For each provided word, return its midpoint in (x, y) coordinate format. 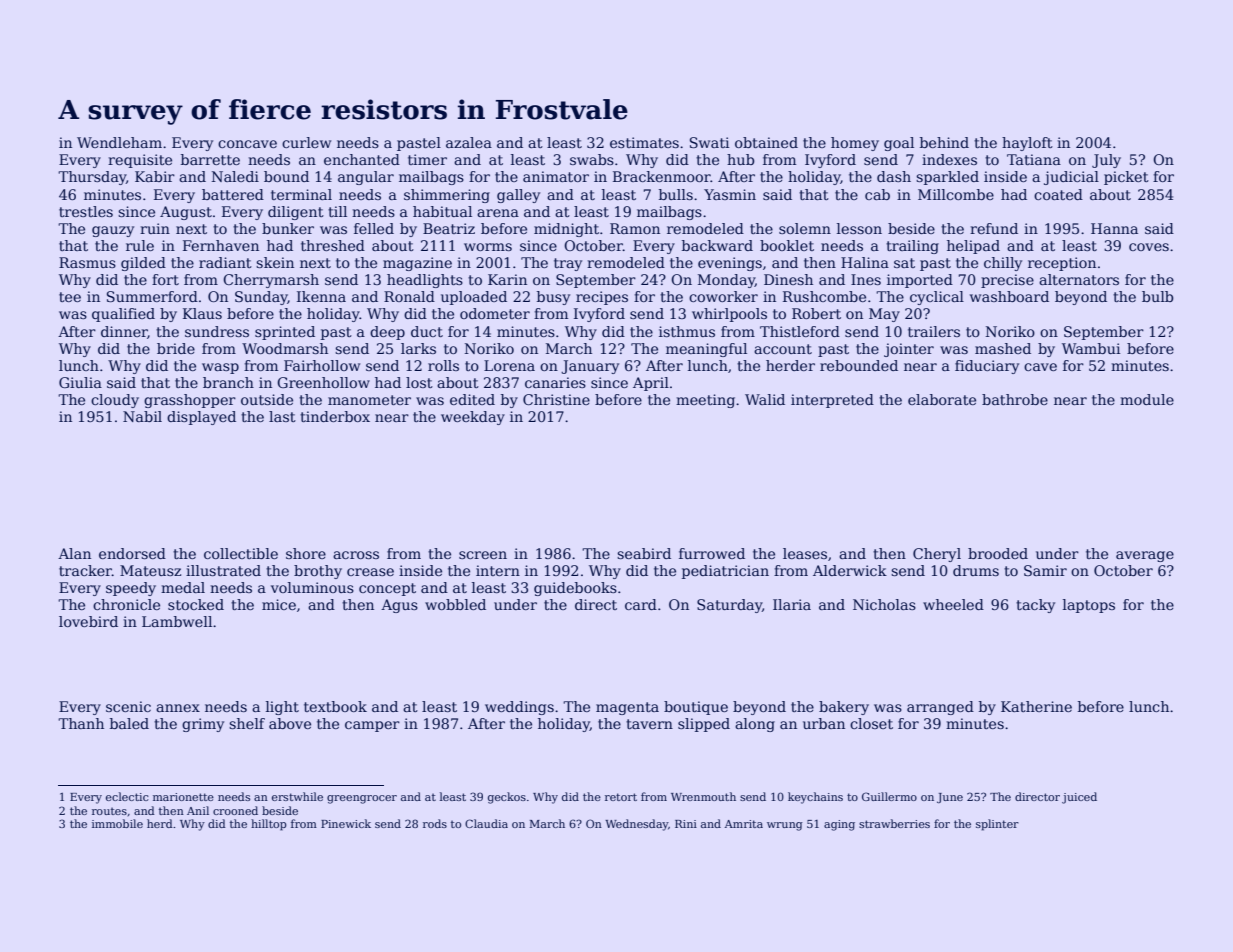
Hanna (1114, 228)
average (1145, 556)
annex (178, 708)
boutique (696, 708)
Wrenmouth (703, 796)
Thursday (92, 178)
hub (741, 159)
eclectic (127, 796)
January (590, 367)
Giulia (80, 382)
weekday (473, 418)
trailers (934, 331)
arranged (940, 708)
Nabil (142, 416)
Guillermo (889, 796)
